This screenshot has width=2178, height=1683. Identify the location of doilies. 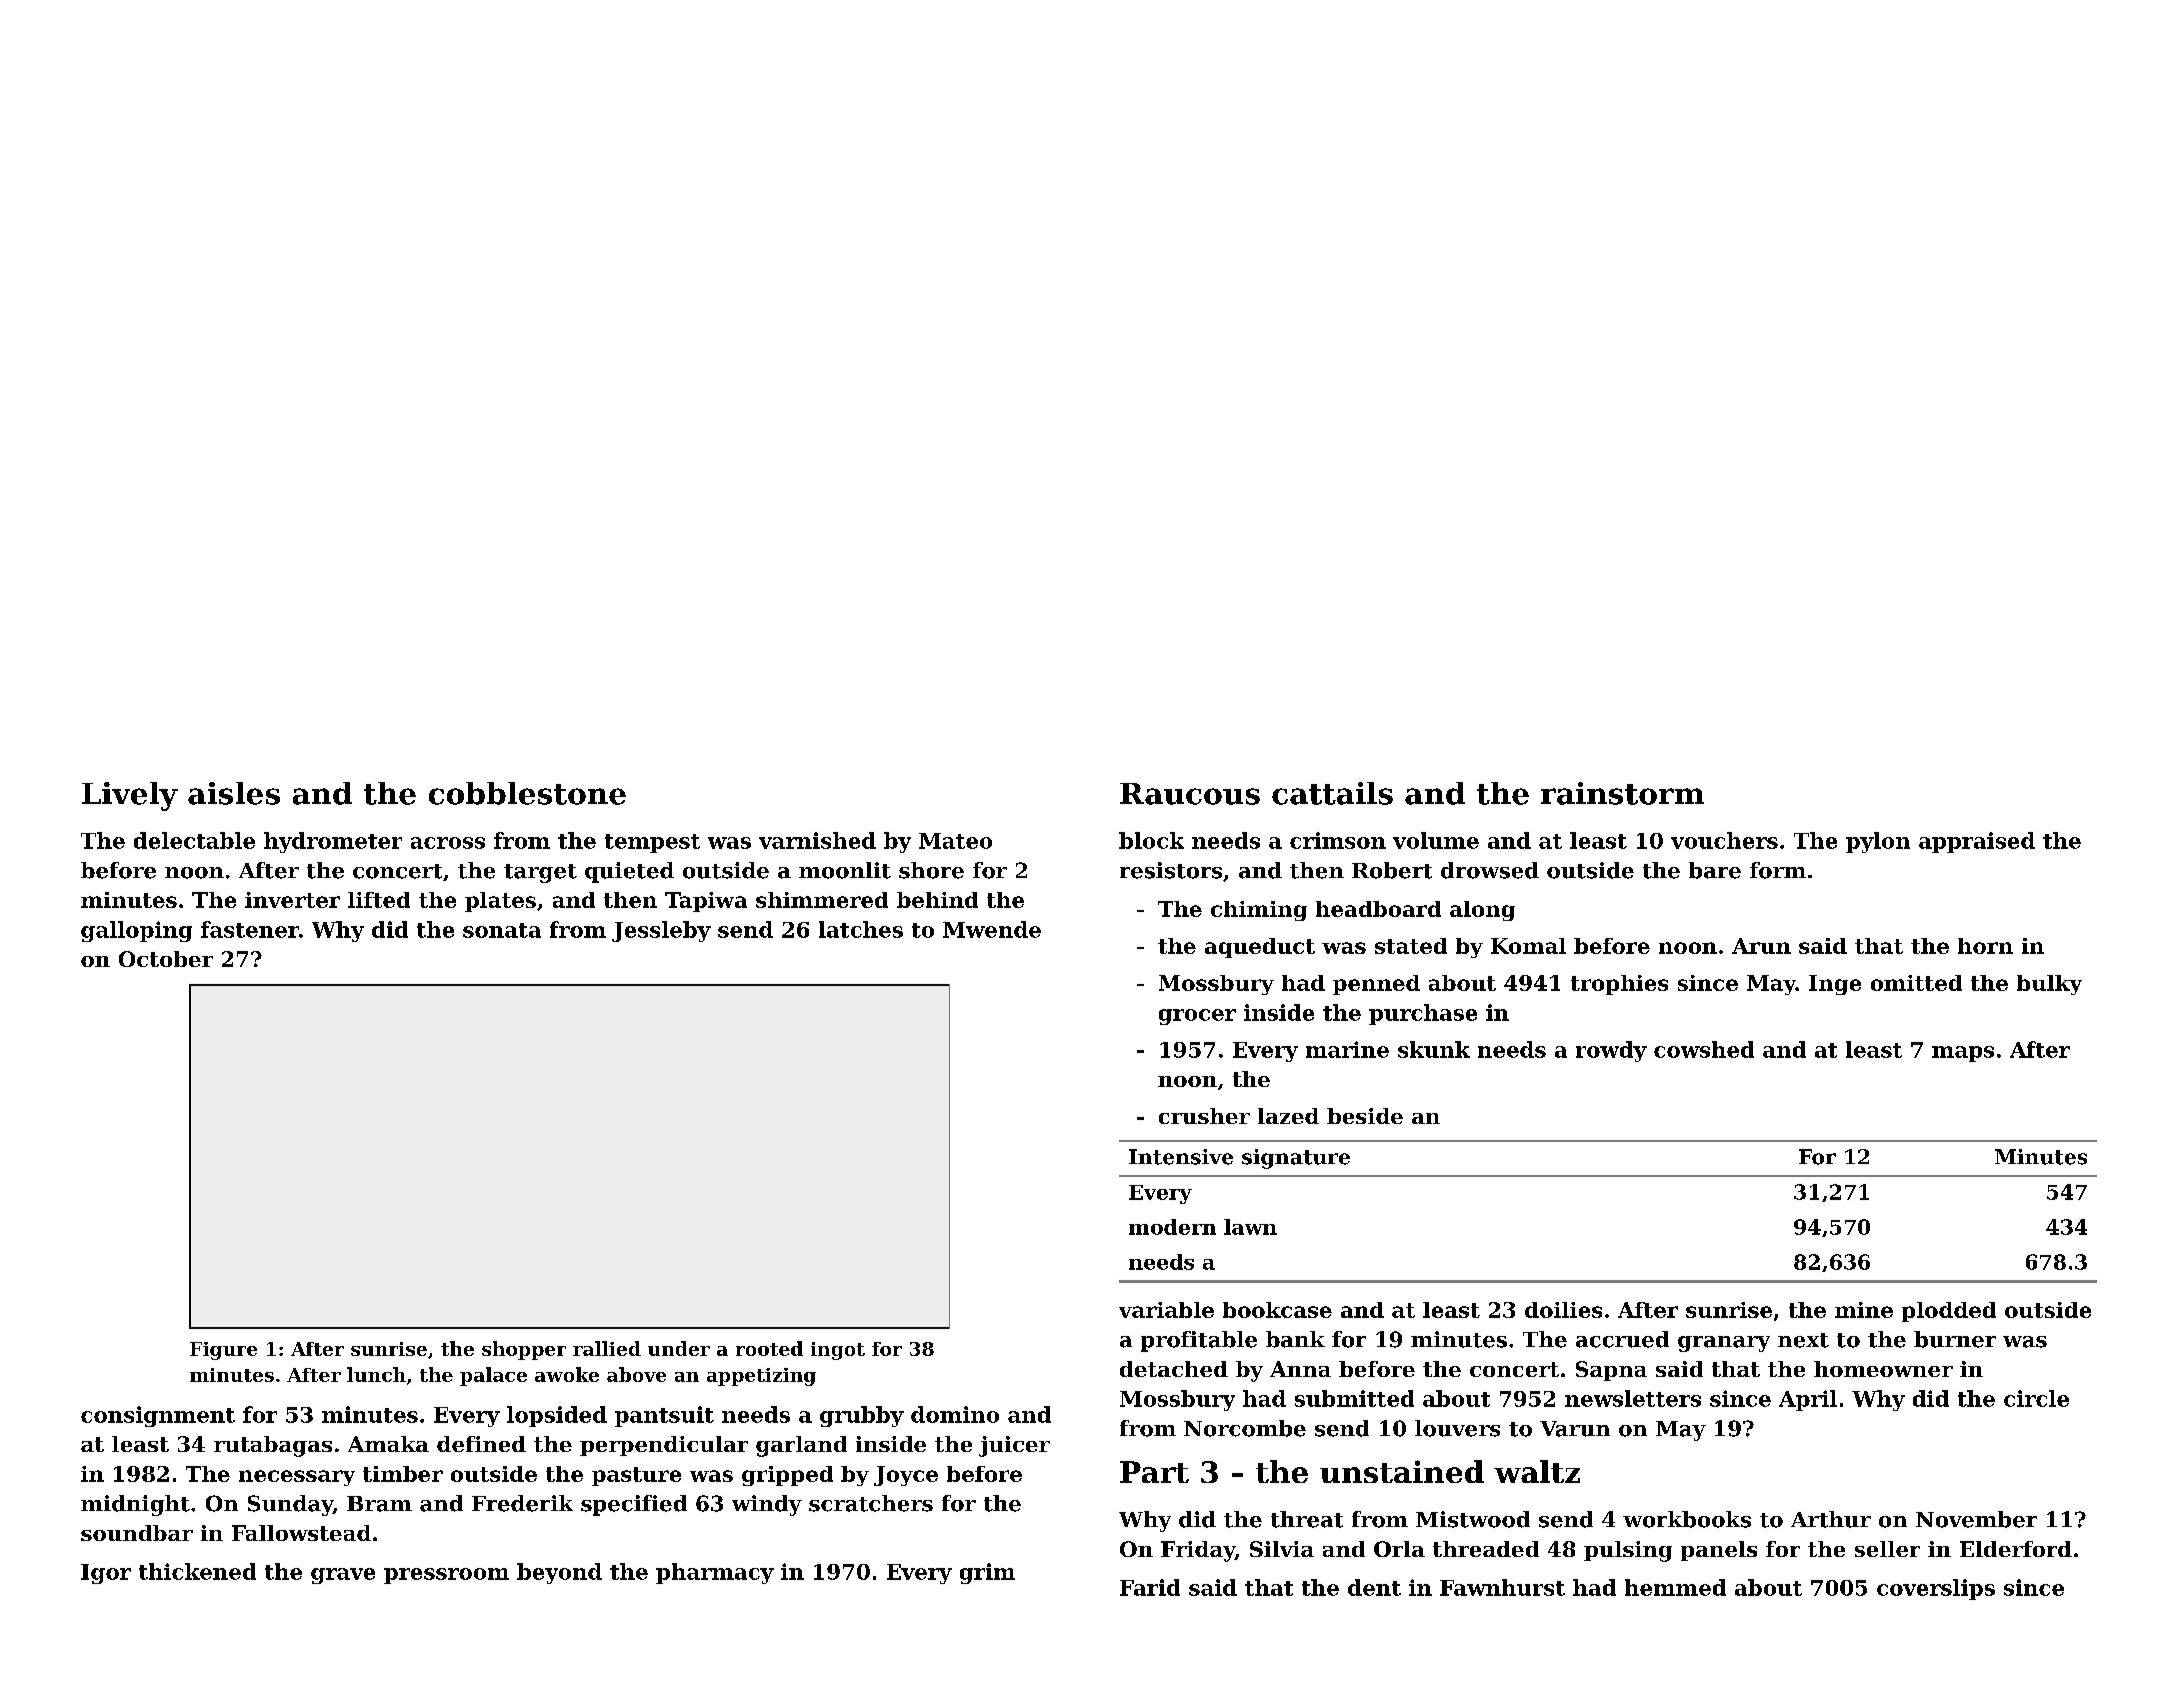
(1563, 1310).
